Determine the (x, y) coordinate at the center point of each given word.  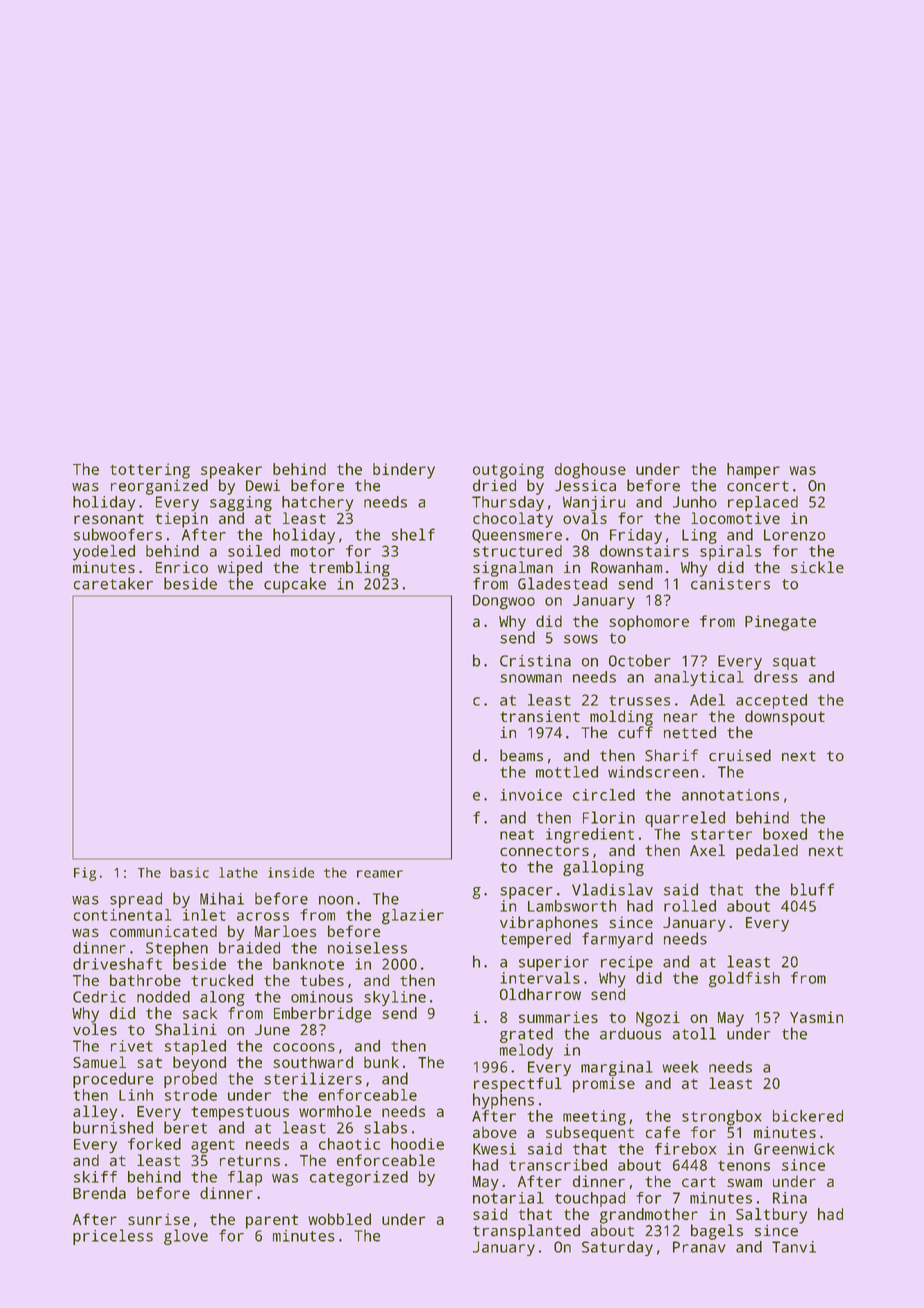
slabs (385, 1127)
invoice (531, 795)
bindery (404, 471)
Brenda (99, 1193)
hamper (753, 471)
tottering (150, 471)
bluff (812, 889)
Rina (790, 1198)
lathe (238, 872)
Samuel (99, 1062)
